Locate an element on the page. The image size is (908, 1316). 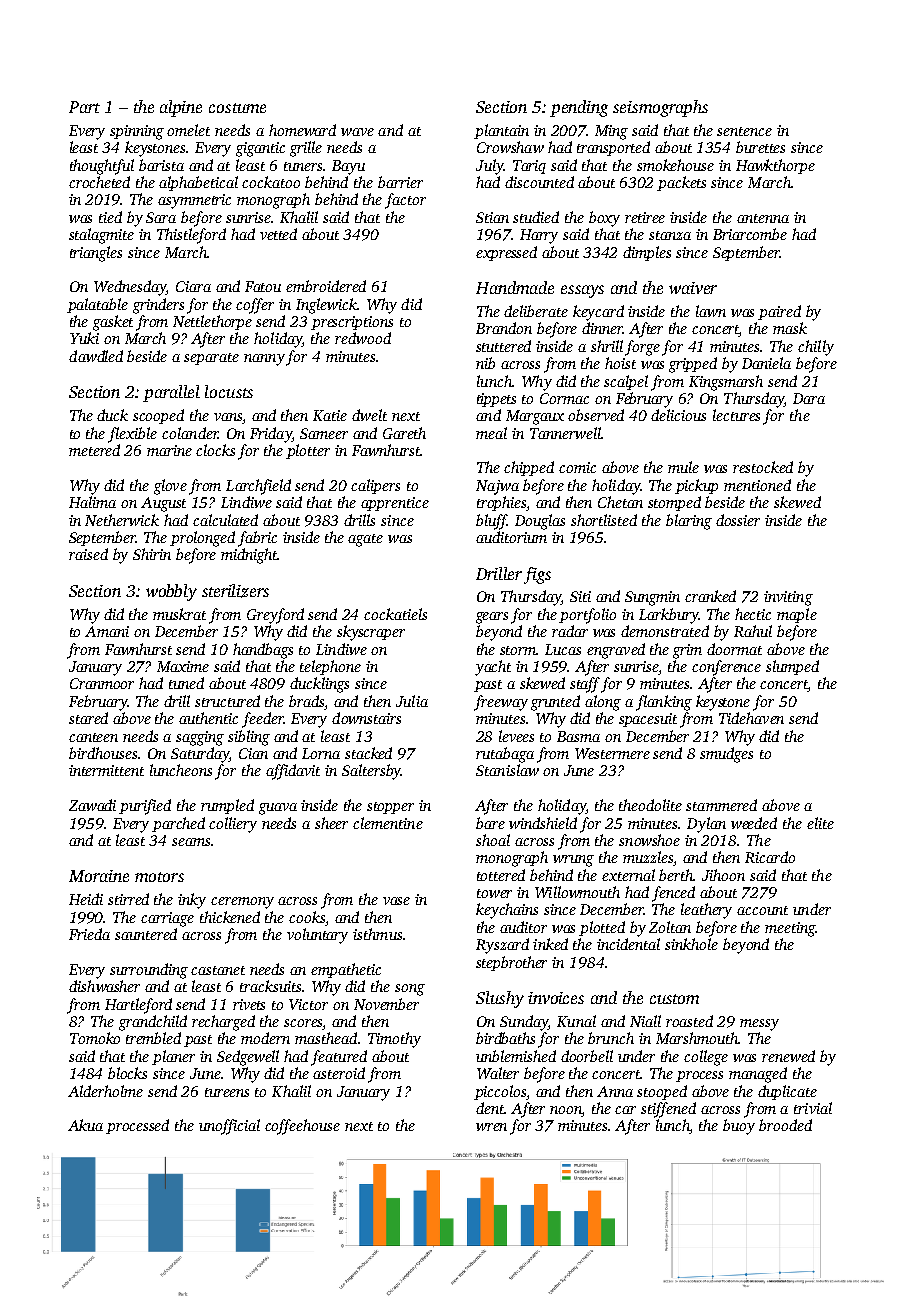
demonstrated is located at coordinates (665, 631).
